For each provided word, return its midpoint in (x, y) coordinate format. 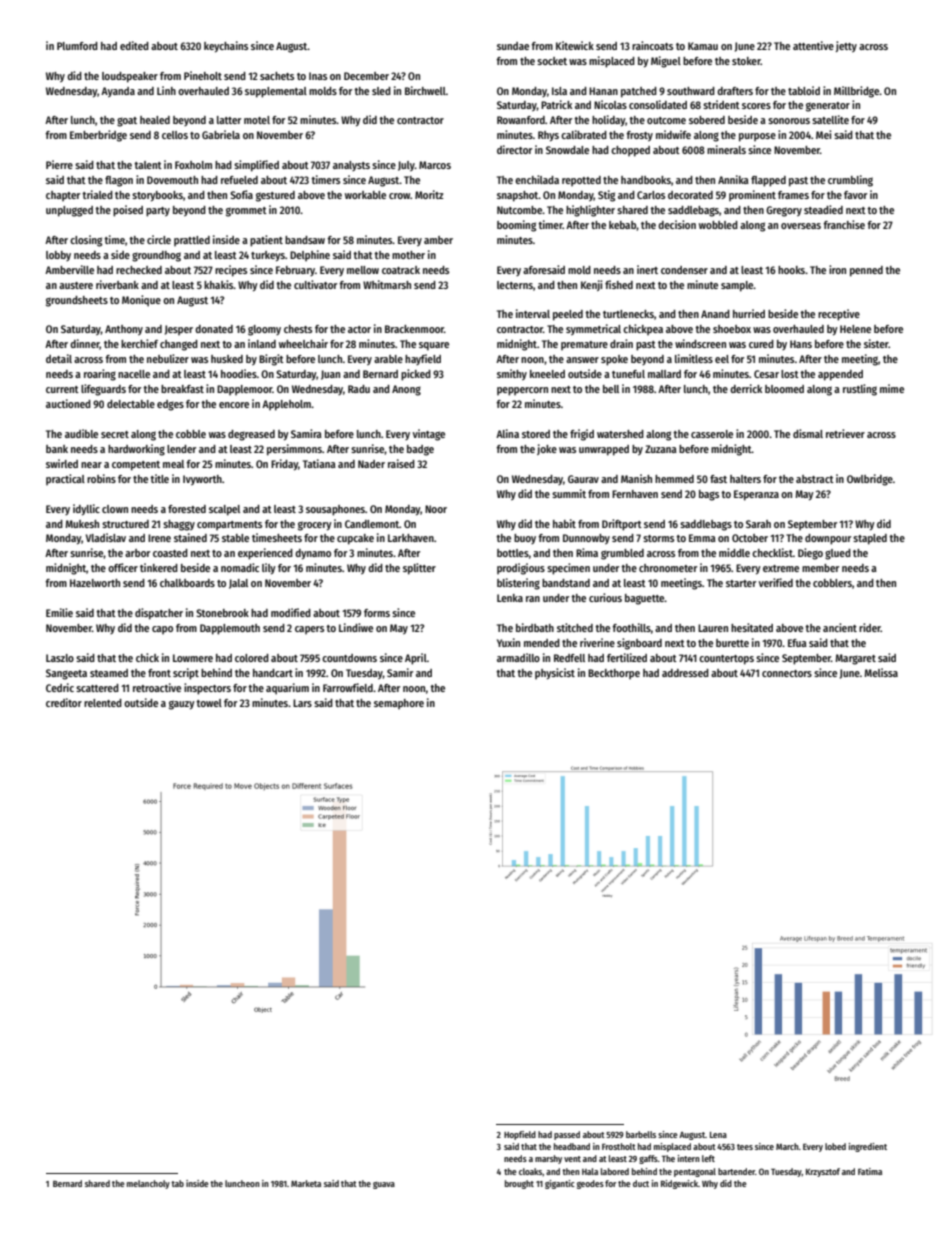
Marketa (306, 1183)
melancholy (148, 1184)
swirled (62, 463)
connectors (787, 673)
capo (162, 630)
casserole (712, 434)
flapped (768, 181)
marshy (548, 1159)
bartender (736, 1171)
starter (741, 583)
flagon (119, 181)
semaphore (399, 704)
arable (388, 359)
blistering (518, 584)
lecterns (515, 285)
